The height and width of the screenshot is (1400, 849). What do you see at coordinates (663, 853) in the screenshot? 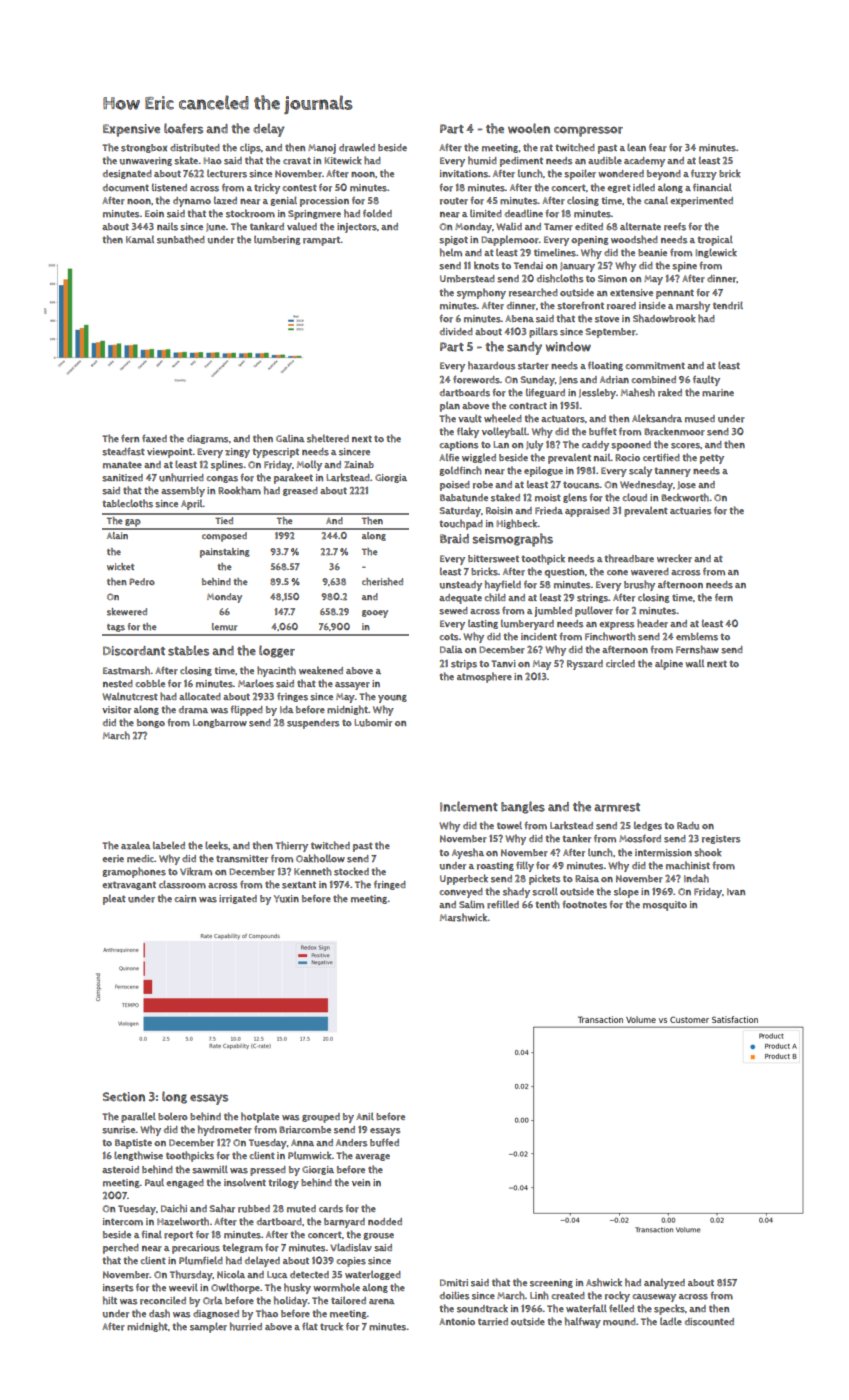
I see `intermission` at bounding box center [663, 853].
